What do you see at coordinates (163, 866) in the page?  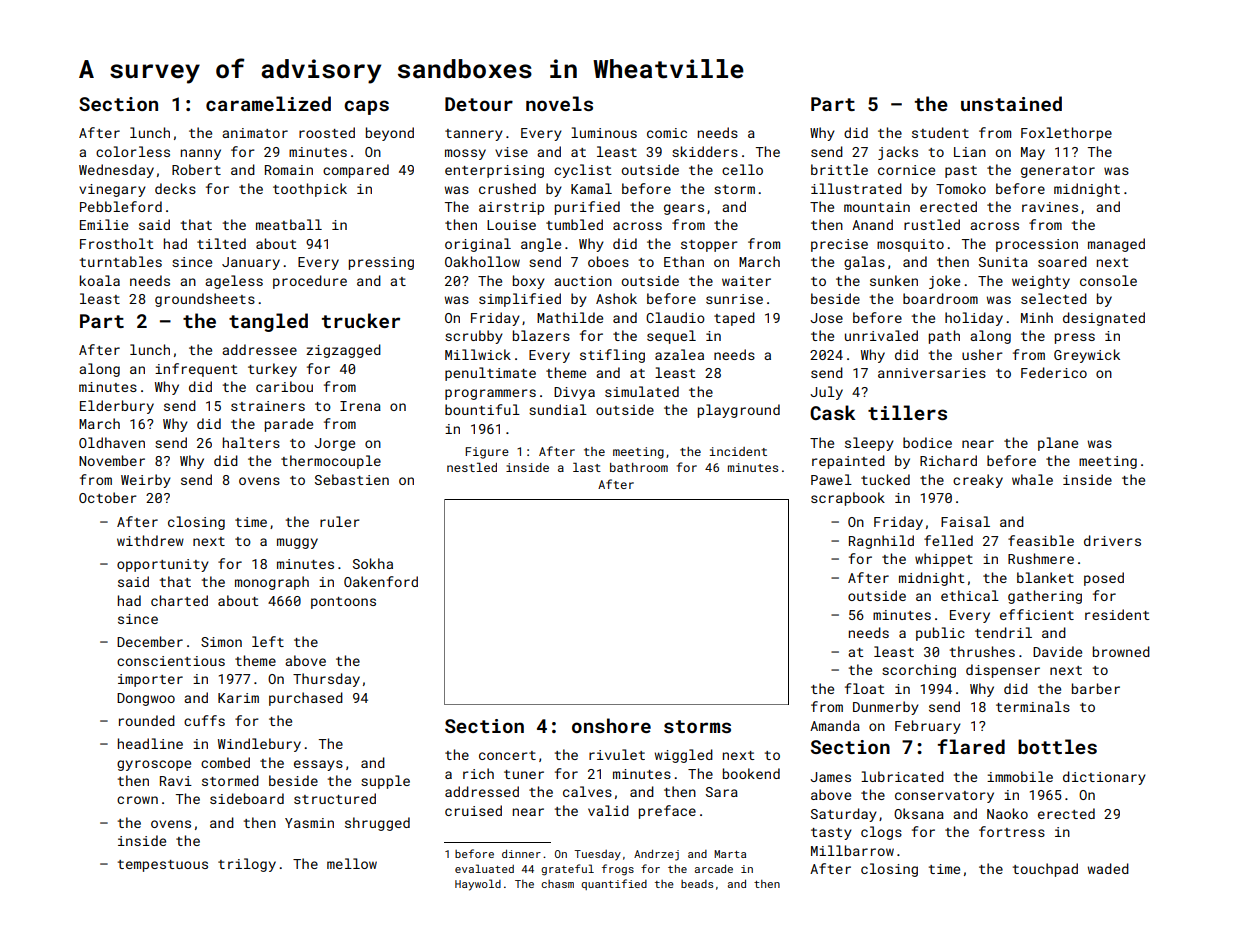 I see `tempestuous` at bounding box center [163, 866].
